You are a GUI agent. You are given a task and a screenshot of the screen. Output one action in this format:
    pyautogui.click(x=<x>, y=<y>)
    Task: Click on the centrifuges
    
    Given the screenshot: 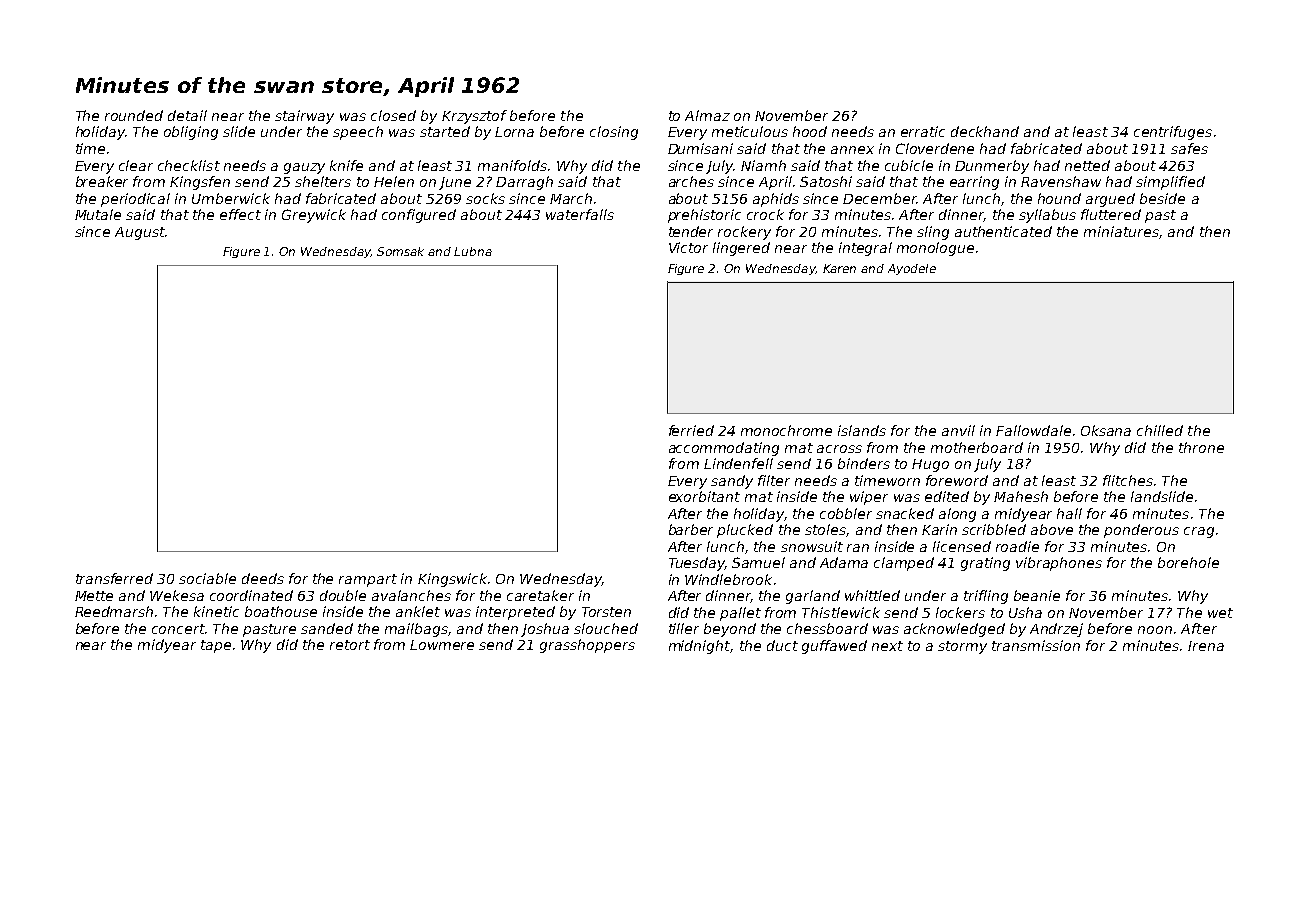 What is the action you would take?
    pyautogui.click(x=1173, y=133)
